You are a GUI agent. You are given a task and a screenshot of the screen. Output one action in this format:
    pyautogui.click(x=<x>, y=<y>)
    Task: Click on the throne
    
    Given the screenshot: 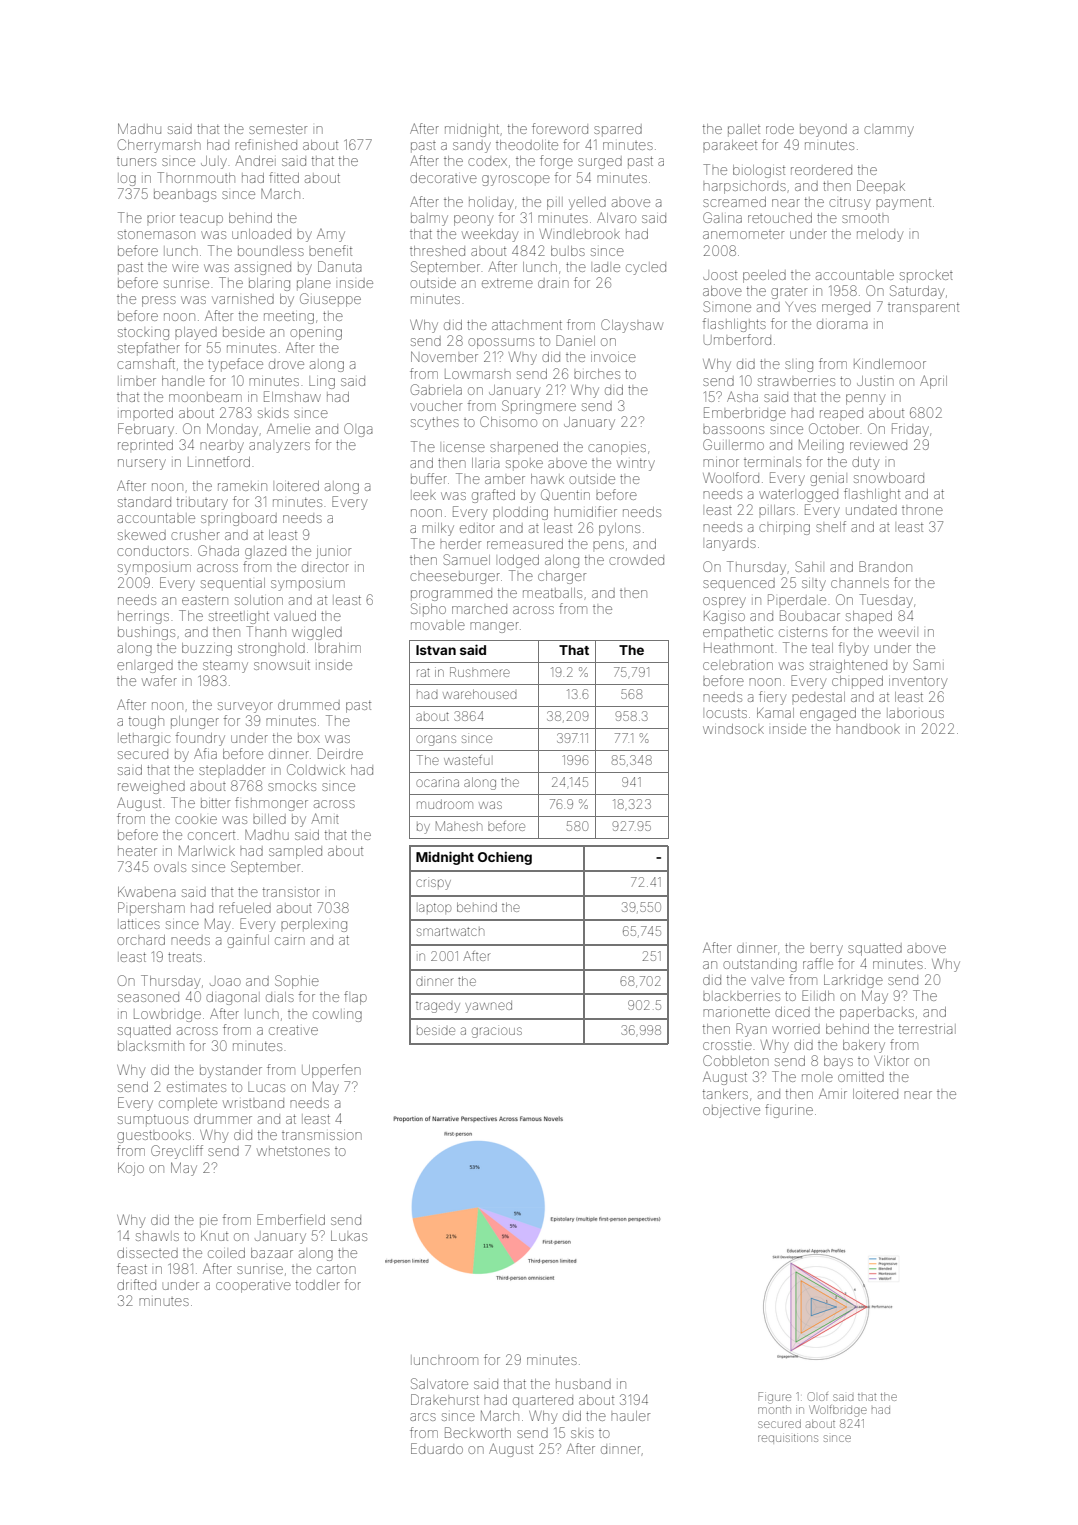 What is the action you would take?
    pyautogui.click(x=922, y=511)
